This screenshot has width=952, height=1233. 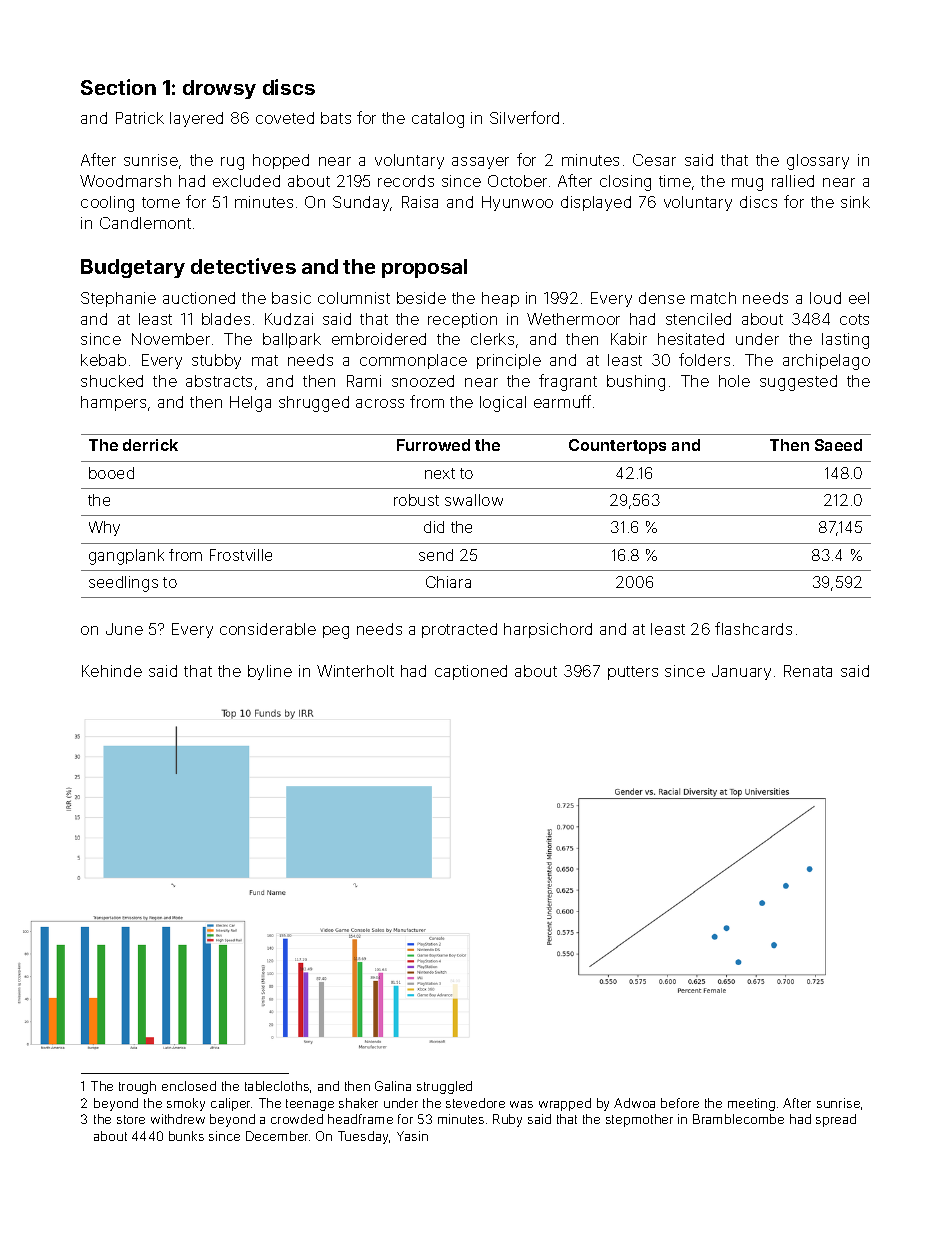 I want to click on considerable, so click(x=268, y=629).
